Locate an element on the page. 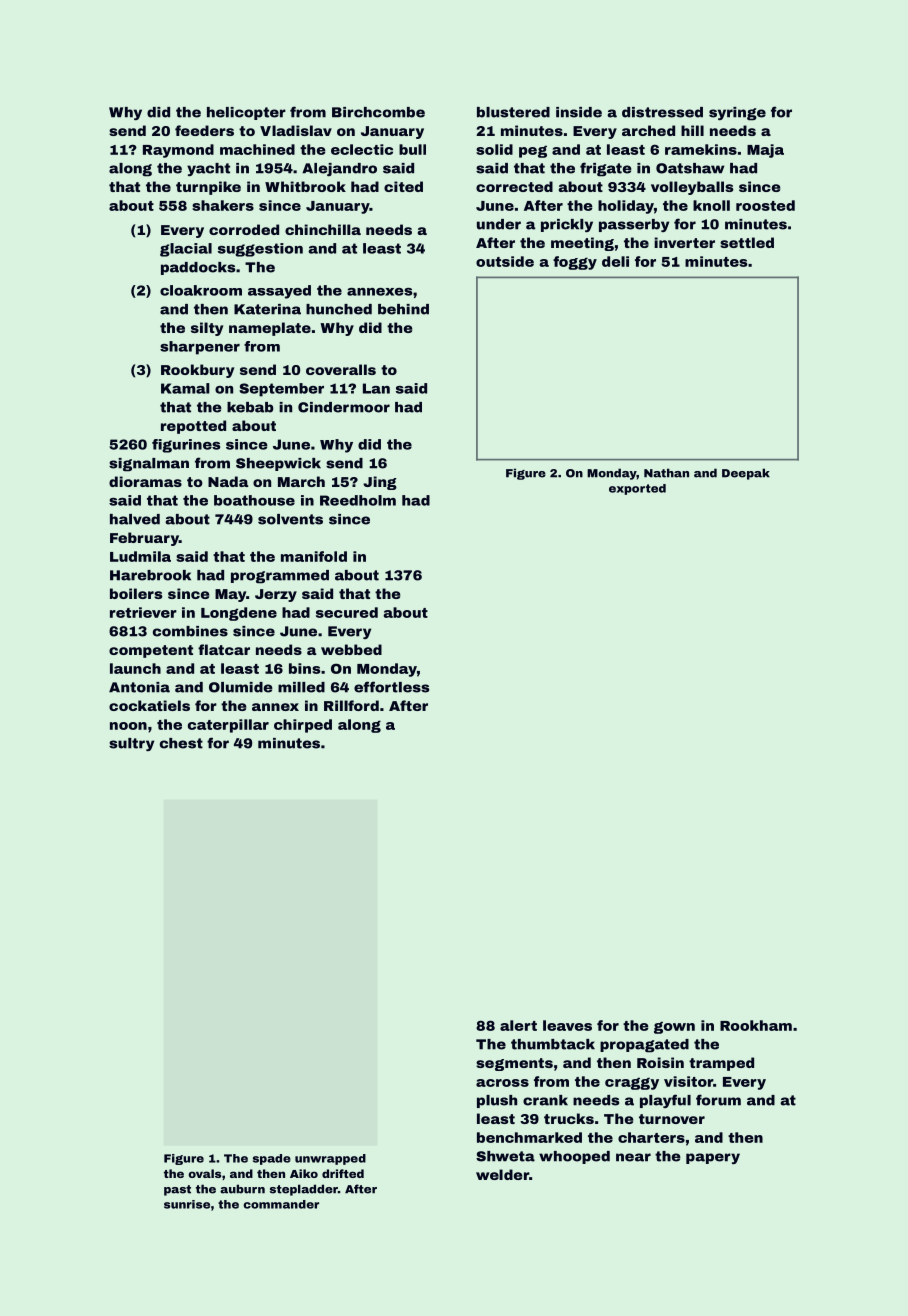 This page has width=908, height=1316. helicopter is located at coordinates (246, 113).
